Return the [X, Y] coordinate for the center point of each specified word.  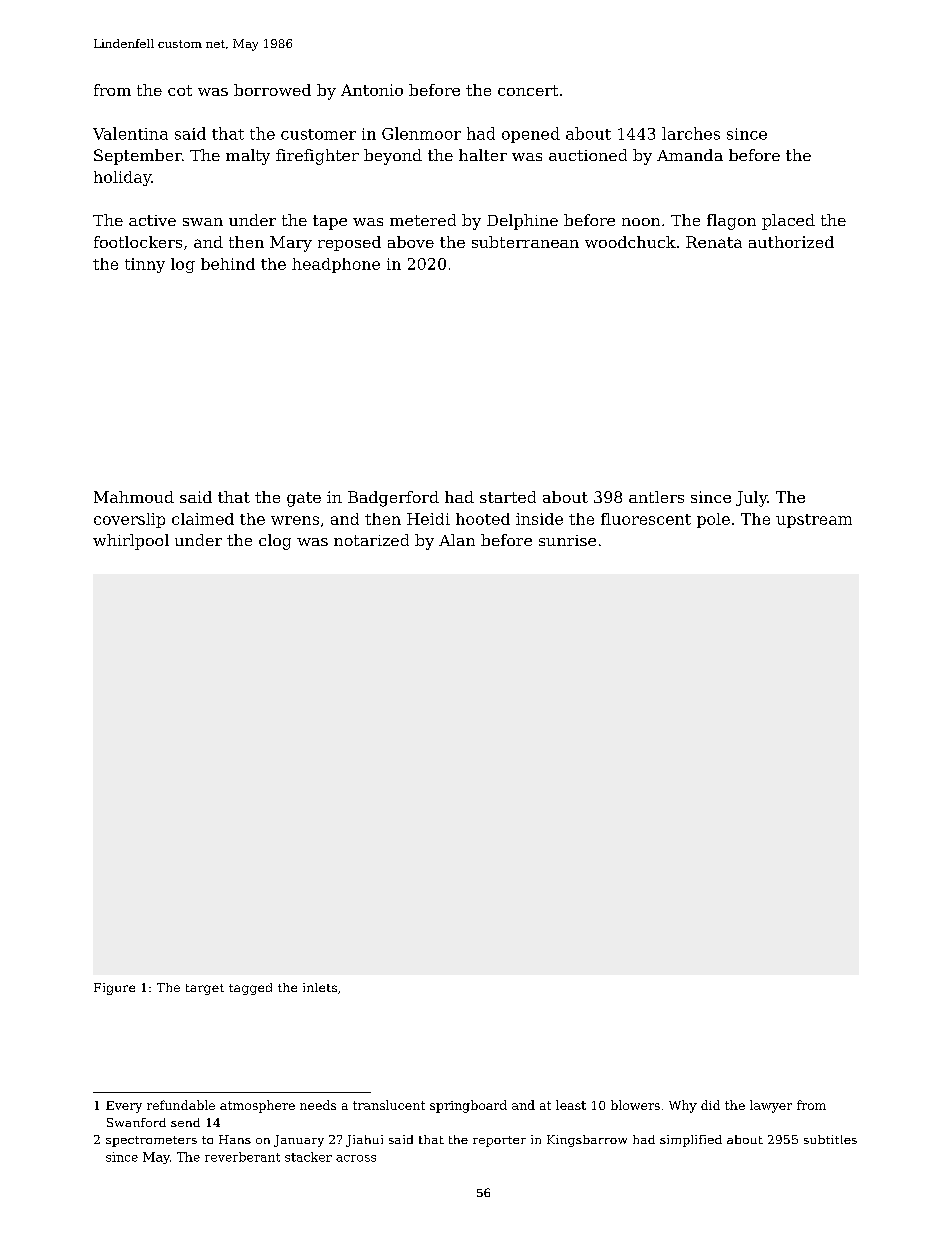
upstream [814, 521]
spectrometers [151, 1141]
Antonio [372, 90]
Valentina [130, 133]
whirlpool [131, 542]
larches [691, 133]
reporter [499, 1141]
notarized [371, 540]
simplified [691, 1141]
